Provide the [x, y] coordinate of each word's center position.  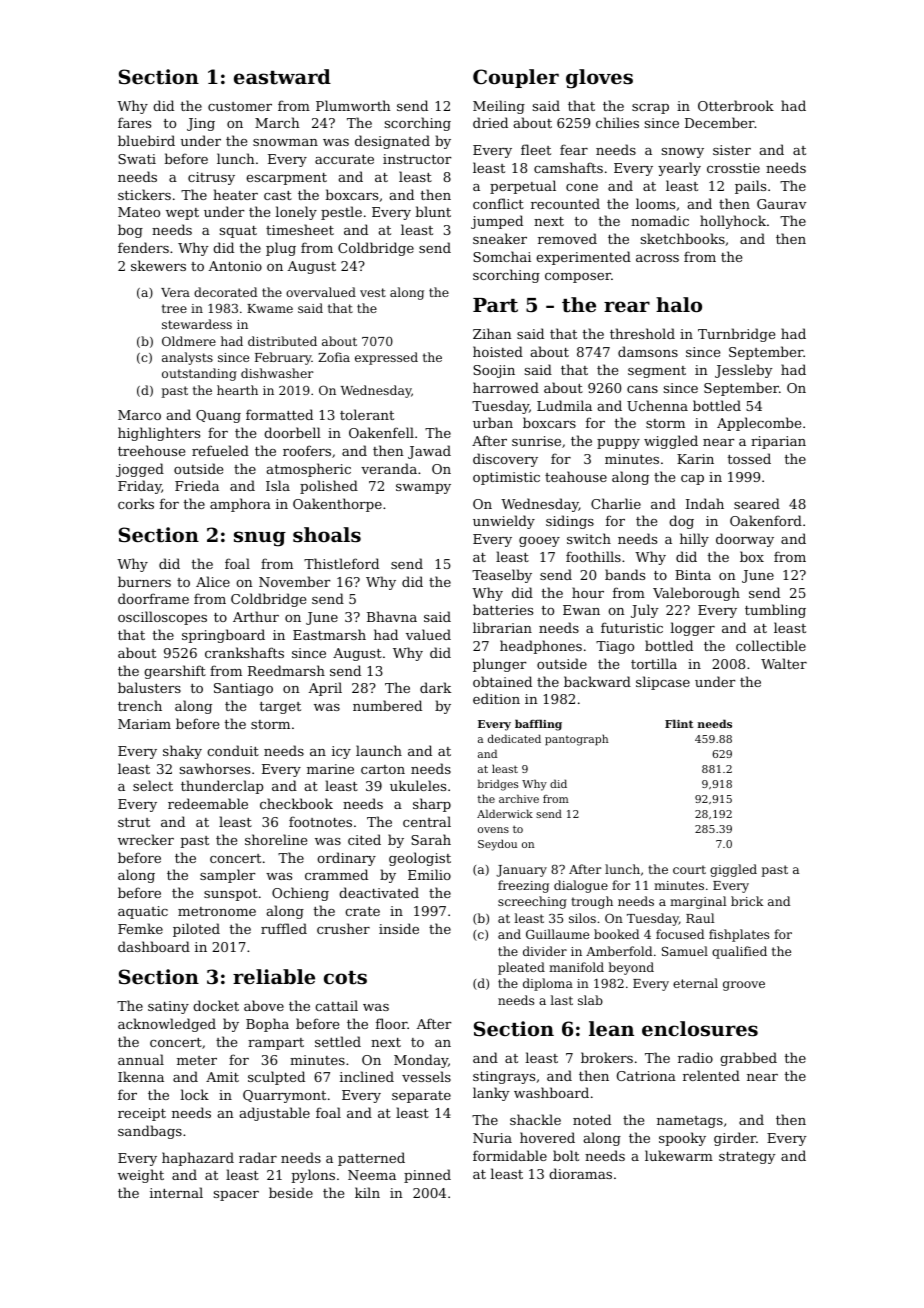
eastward [282, 77]
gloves [599, 79]
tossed [749, 458]
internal [176, 1192]
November [294, 581]
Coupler [516, 78]
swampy [423, 489]
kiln [367, 1192]
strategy [747, 1158]
